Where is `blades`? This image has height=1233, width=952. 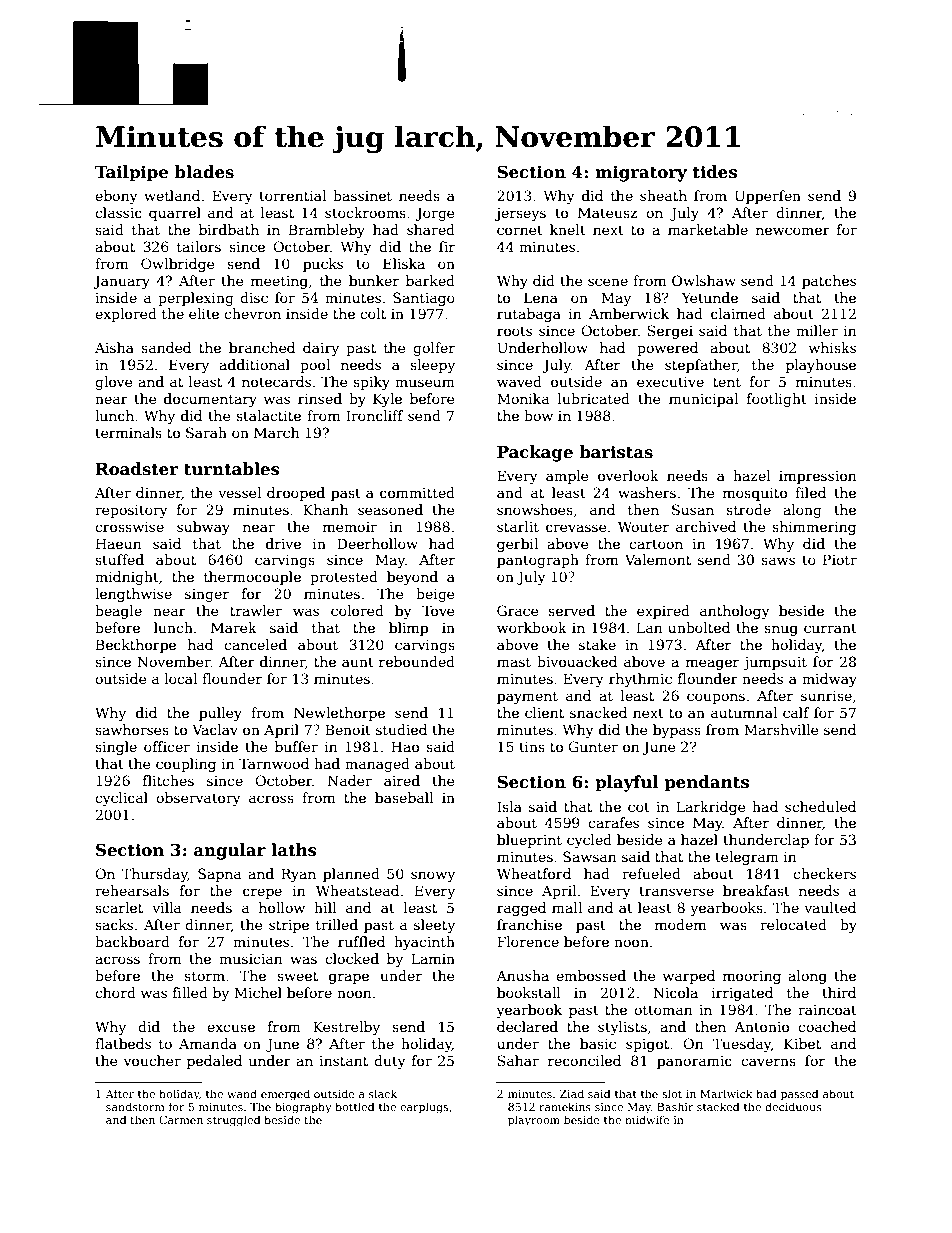 blades is located at coordinates (204, 172).
